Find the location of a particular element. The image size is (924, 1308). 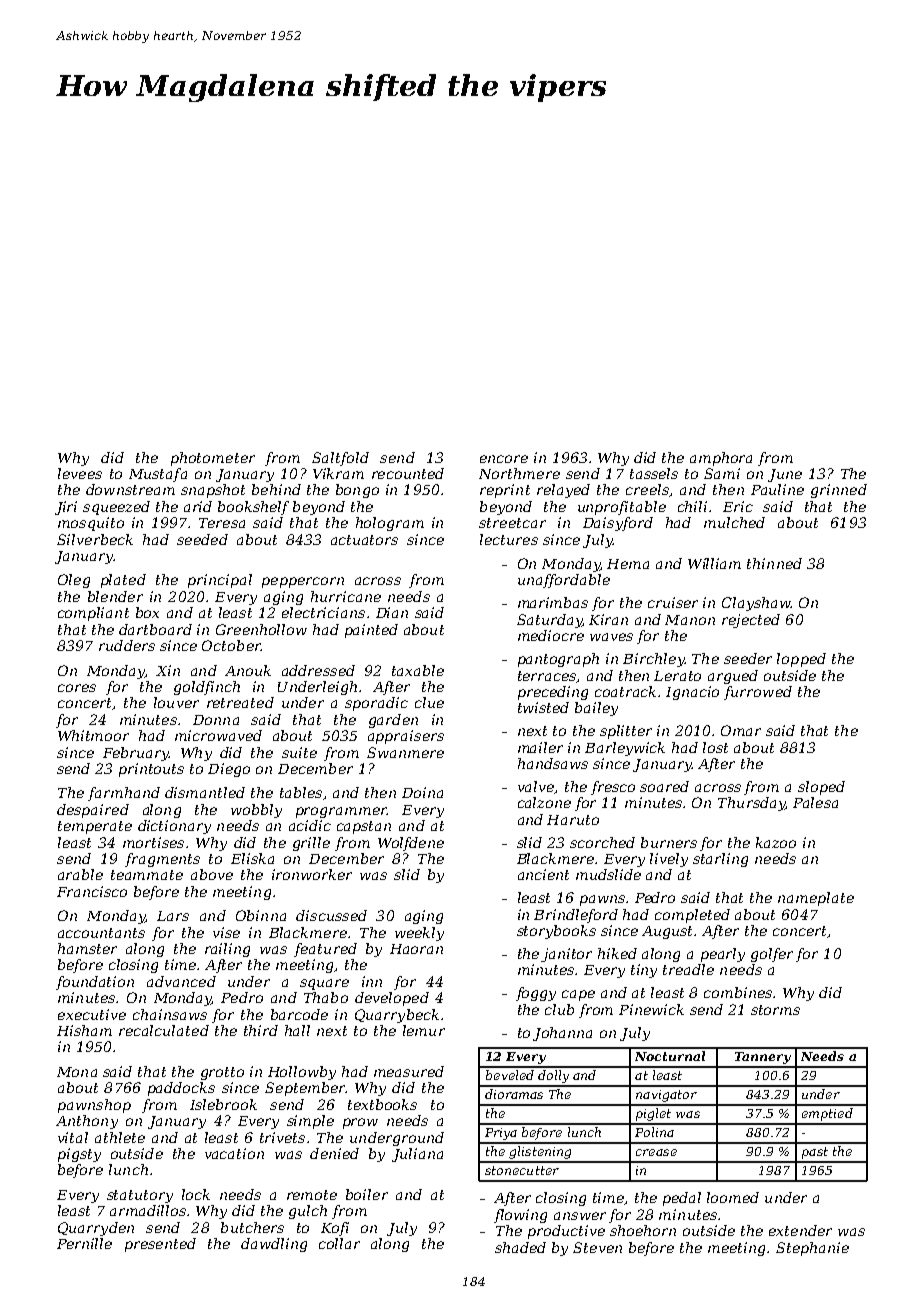

Mustafa is located at coordinates (158, 475).
